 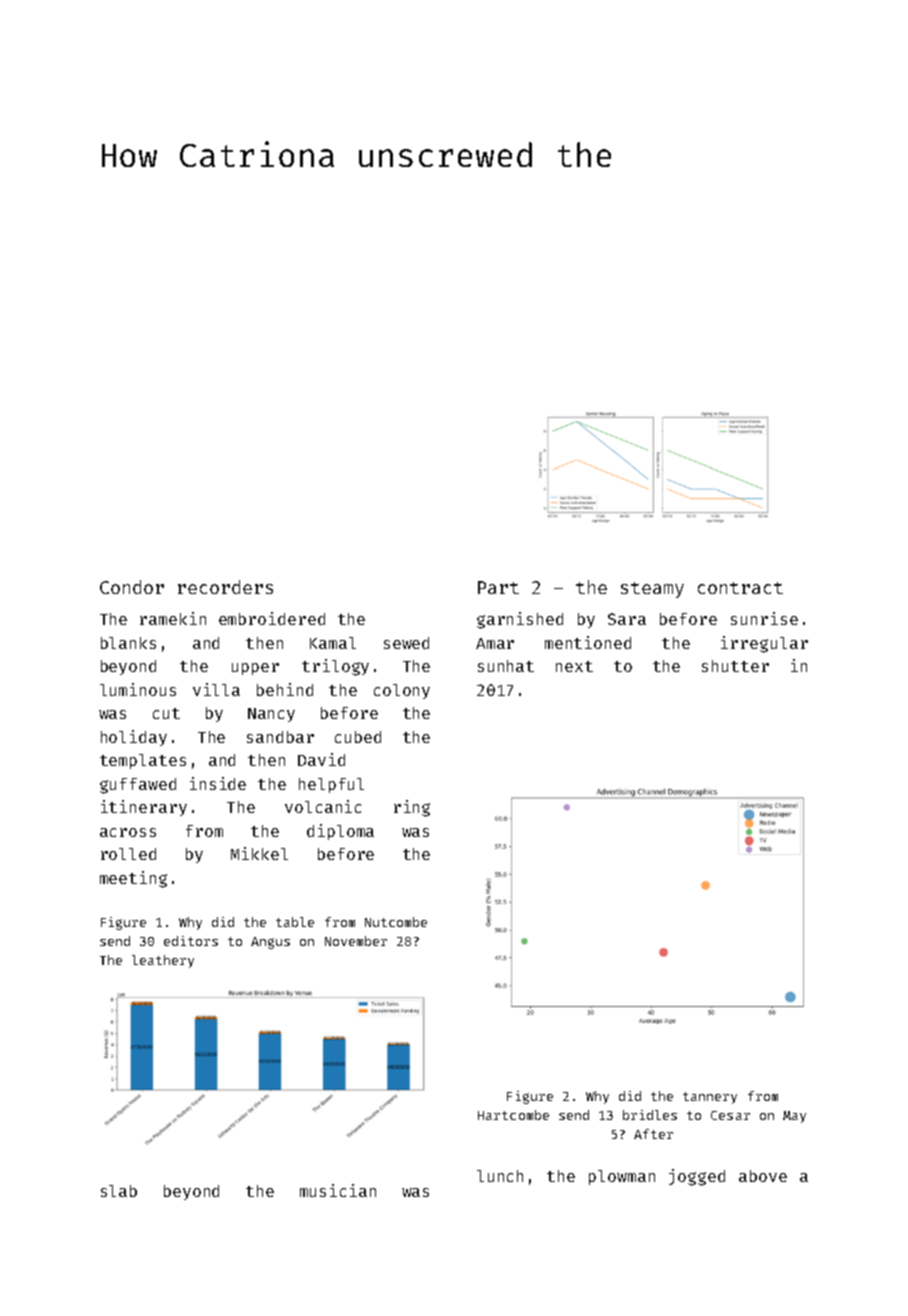 I want to click on shutter, so click(x=735, y=666).
